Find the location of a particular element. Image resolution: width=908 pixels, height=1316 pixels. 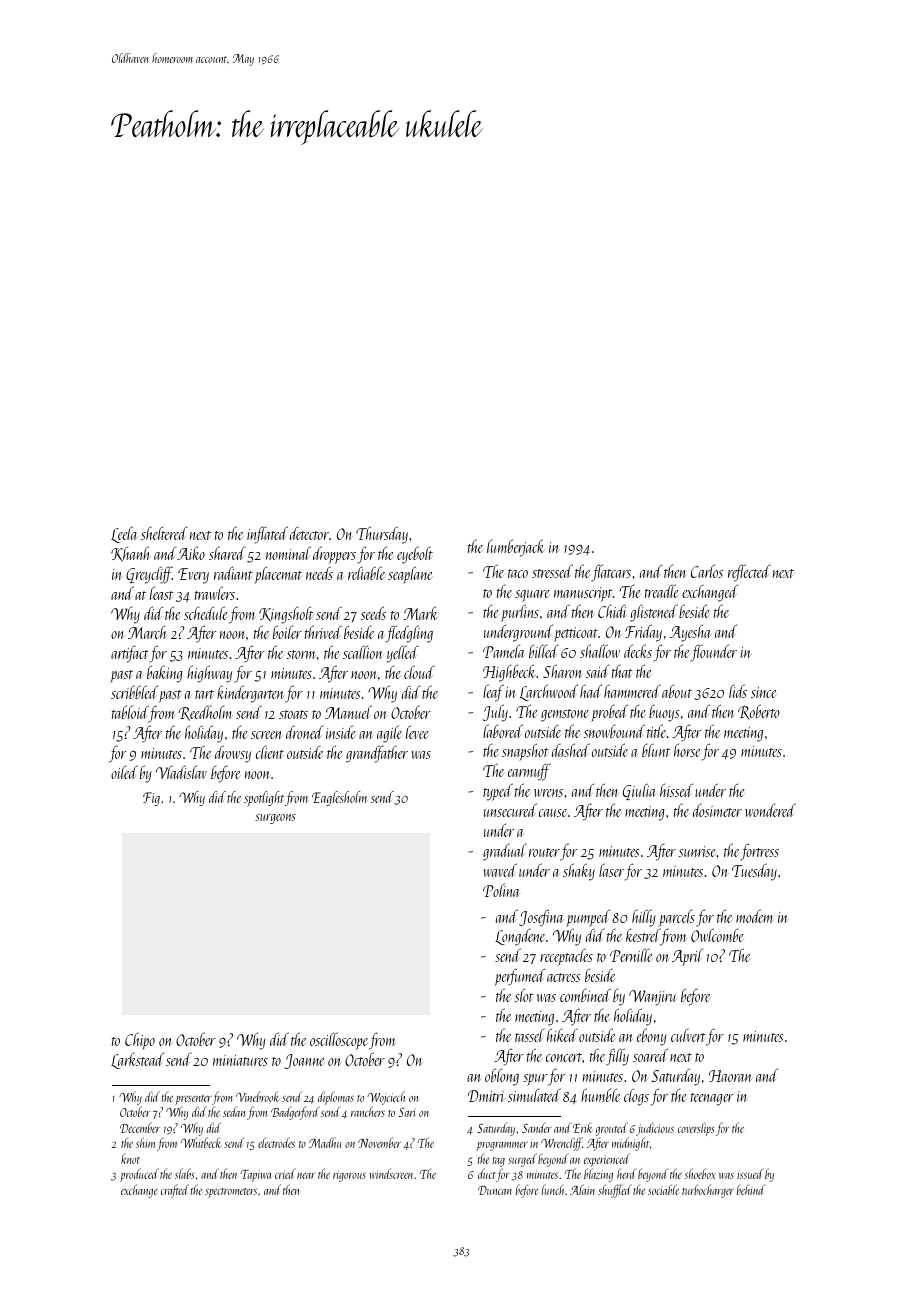

Fig is located at coordinates (151, 799).
